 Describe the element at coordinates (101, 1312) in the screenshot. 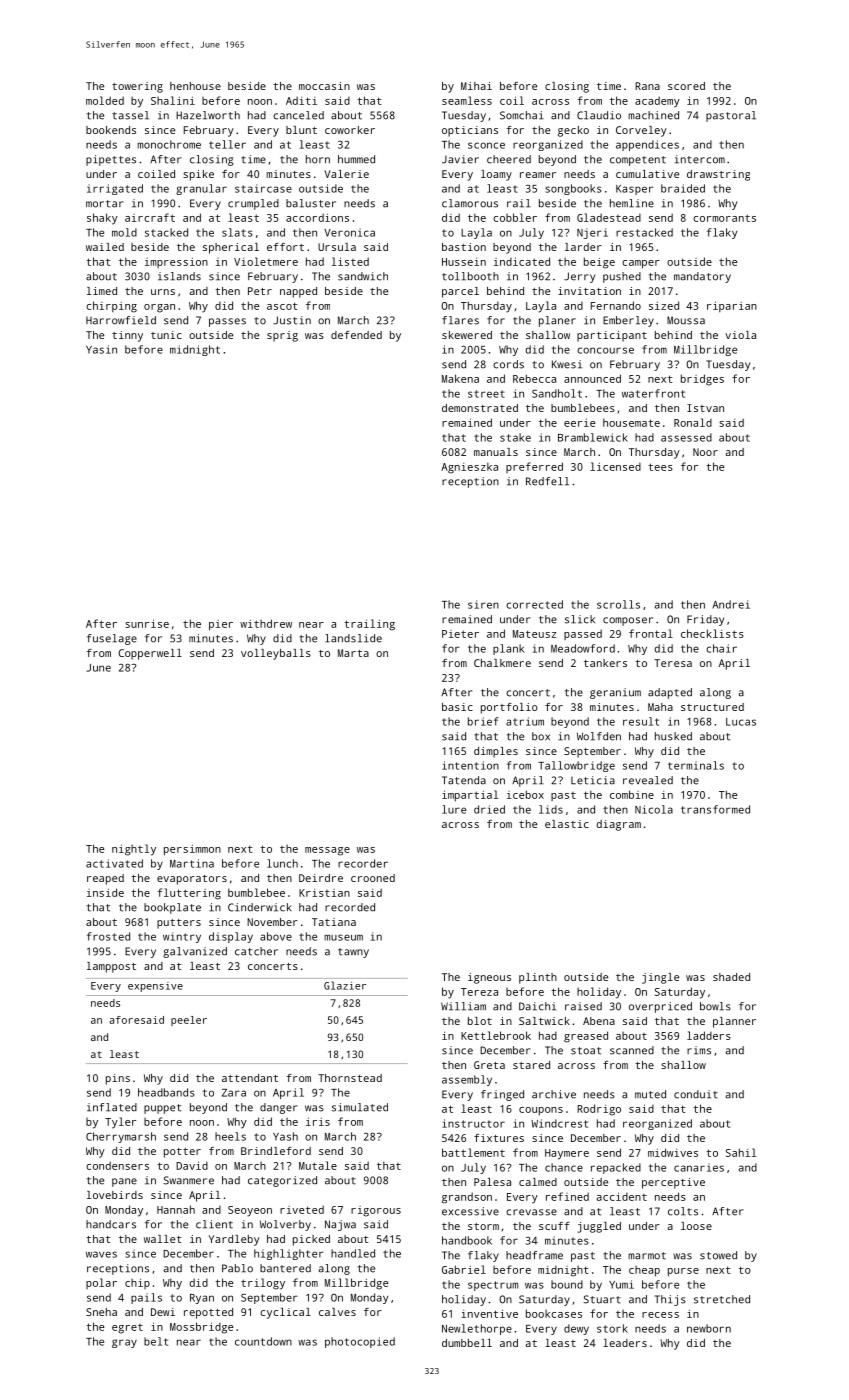

I see `Sneha` at that location.
